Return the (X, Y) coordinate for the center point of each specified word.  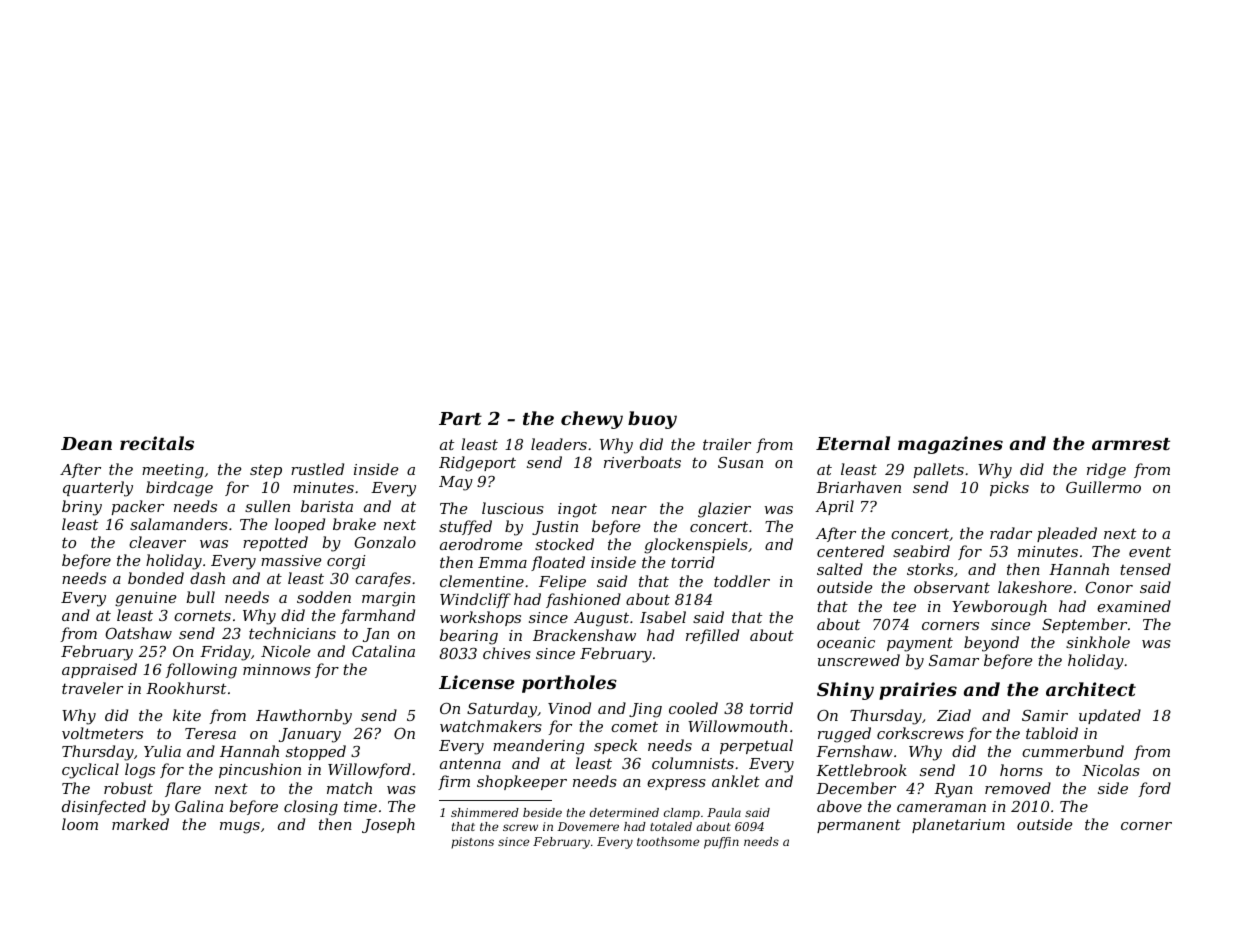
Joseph (388, 825)
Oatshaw (138, 633)
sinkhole (1098, 642)
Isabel (663, 617)
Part (460, 418)
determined (624, 812)
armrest (1131, 444)
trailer (727, 444)
